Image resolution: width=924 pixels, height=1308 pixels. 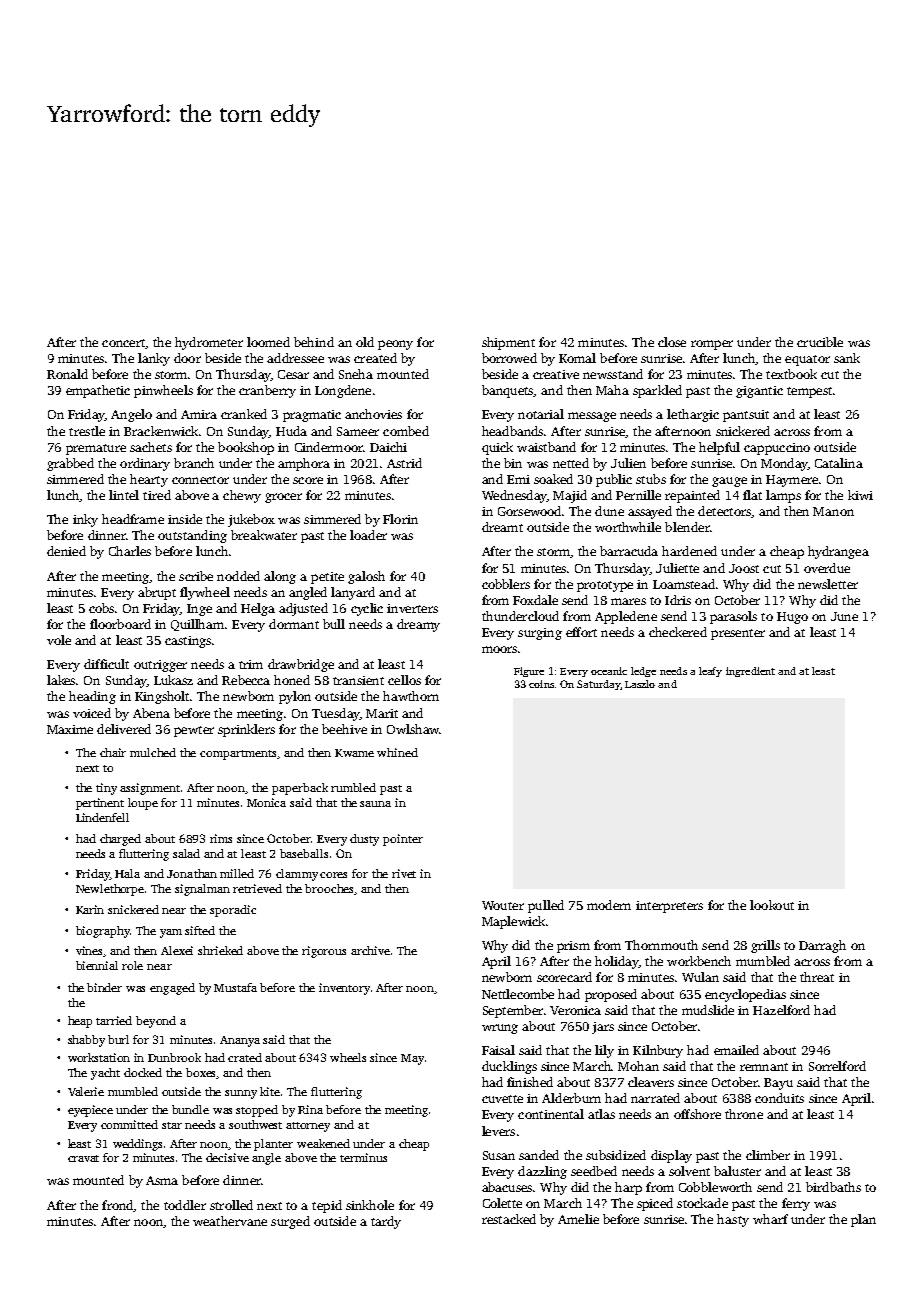 I want to click on lanky, so click(x=154, y=359).
